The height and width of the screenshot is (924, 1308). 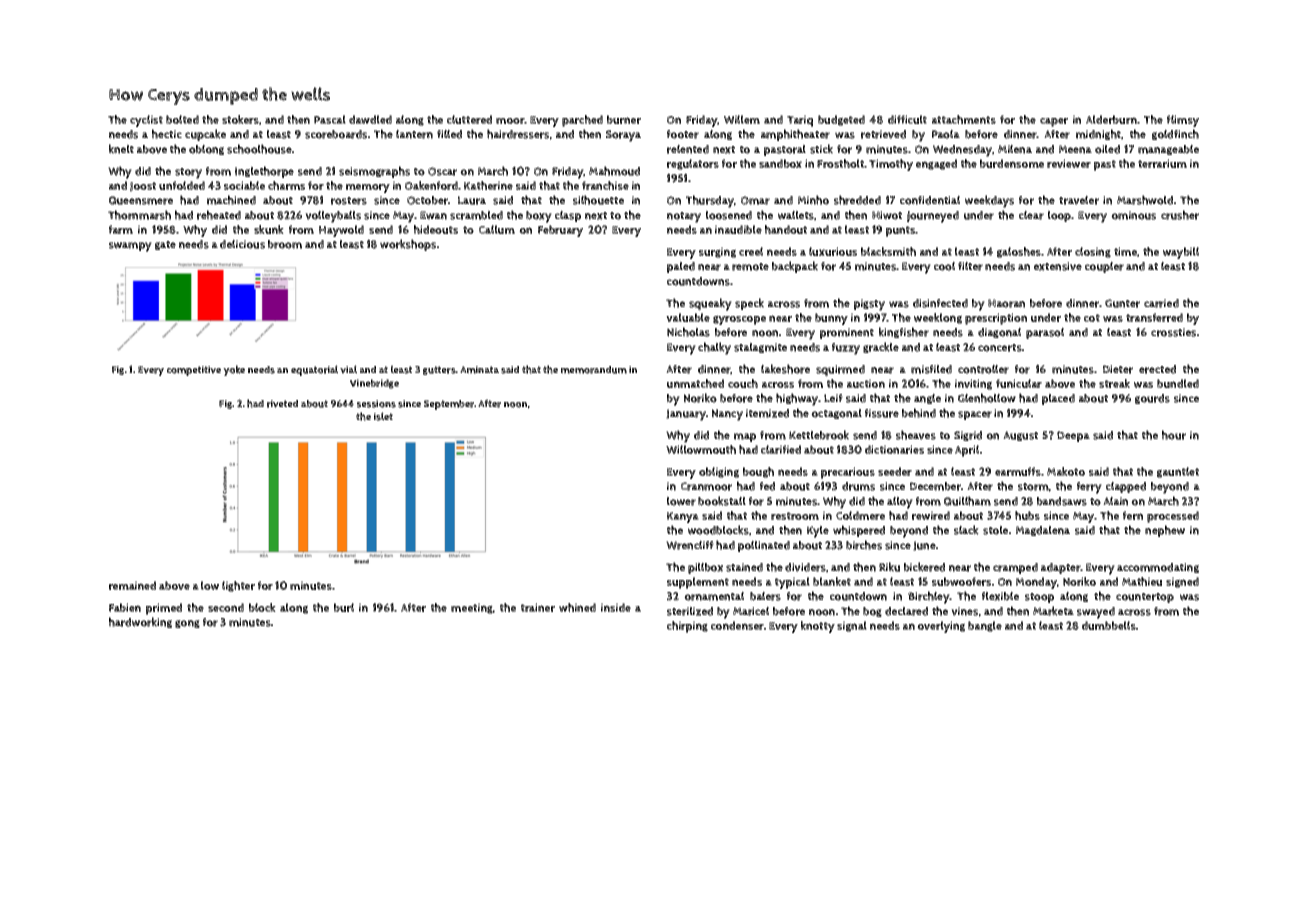 I want to click on chirping, so click(x=687, y=627).
